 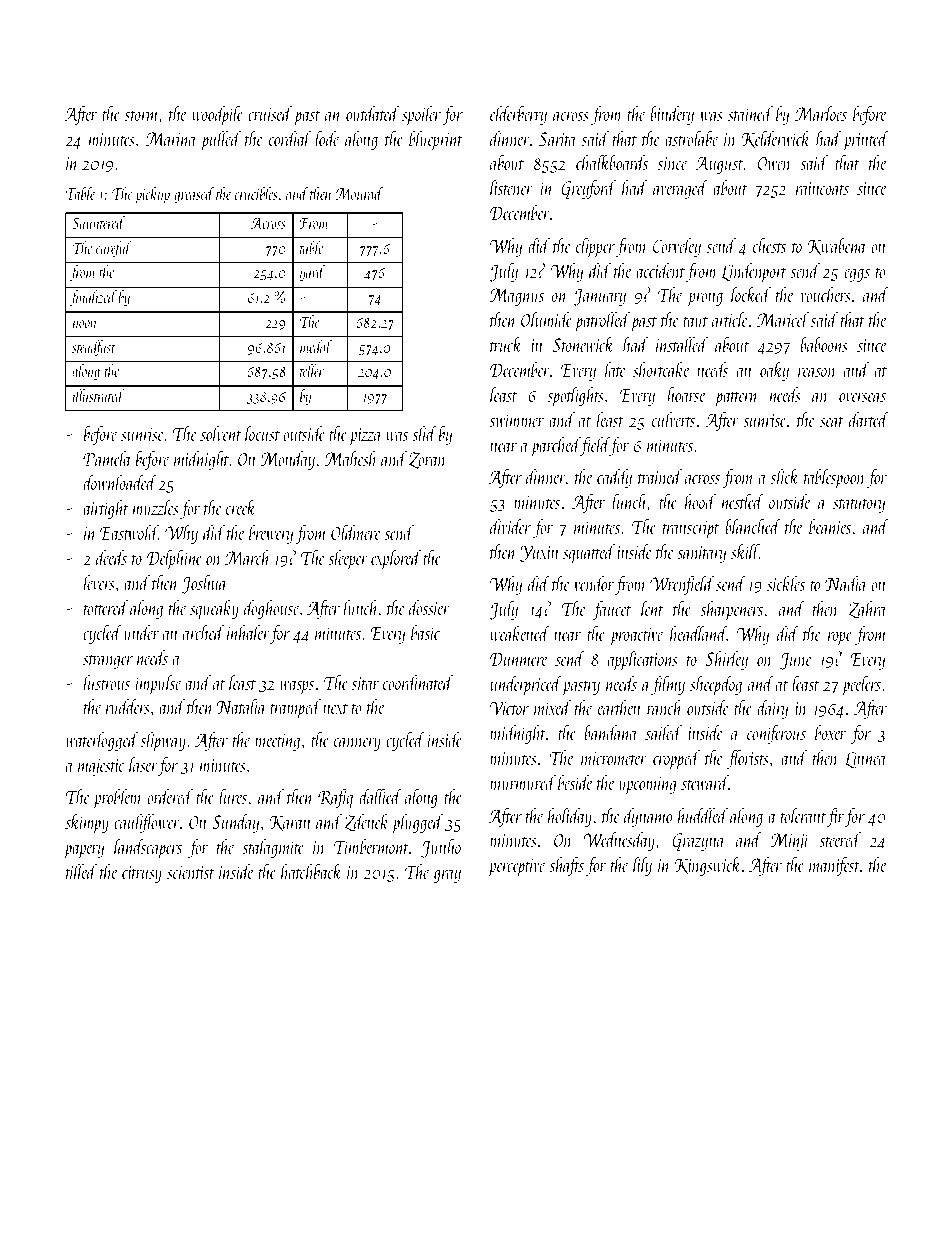 I want to click on Marina, so click(x=171, y=139).
